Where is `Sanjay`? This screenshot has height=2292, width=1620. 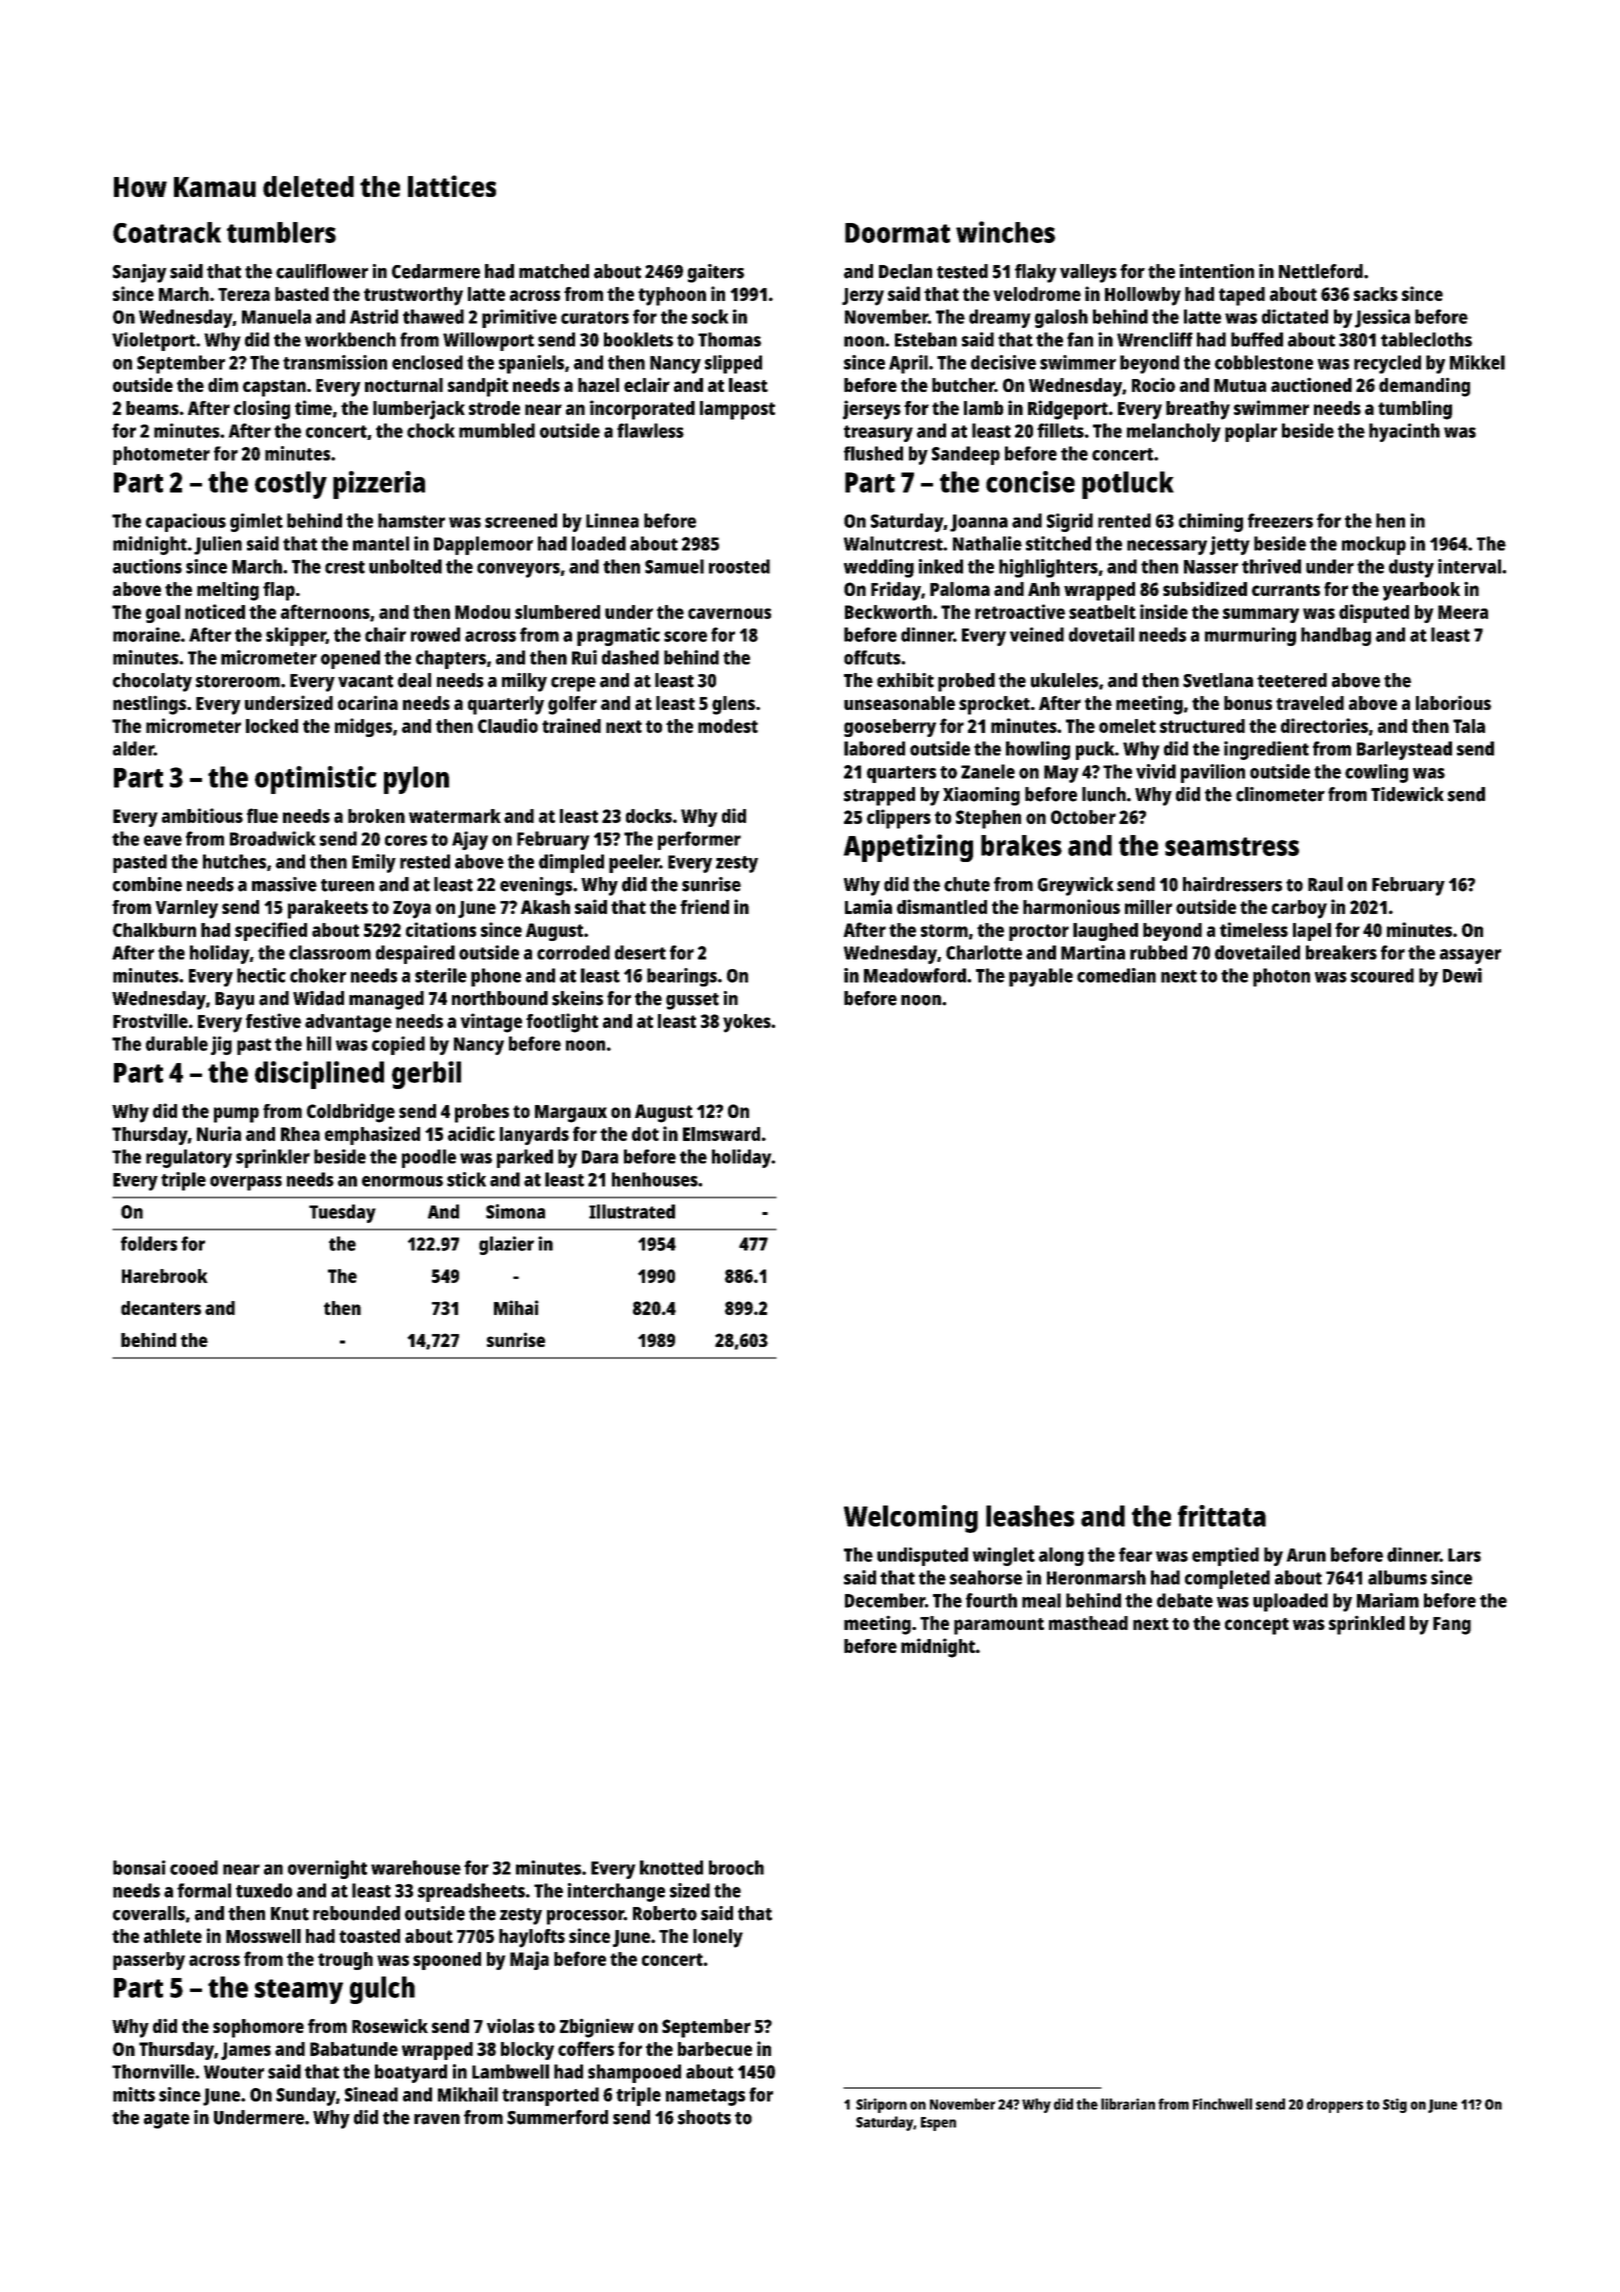
Sanjay is located at coordinates (140, 273).
